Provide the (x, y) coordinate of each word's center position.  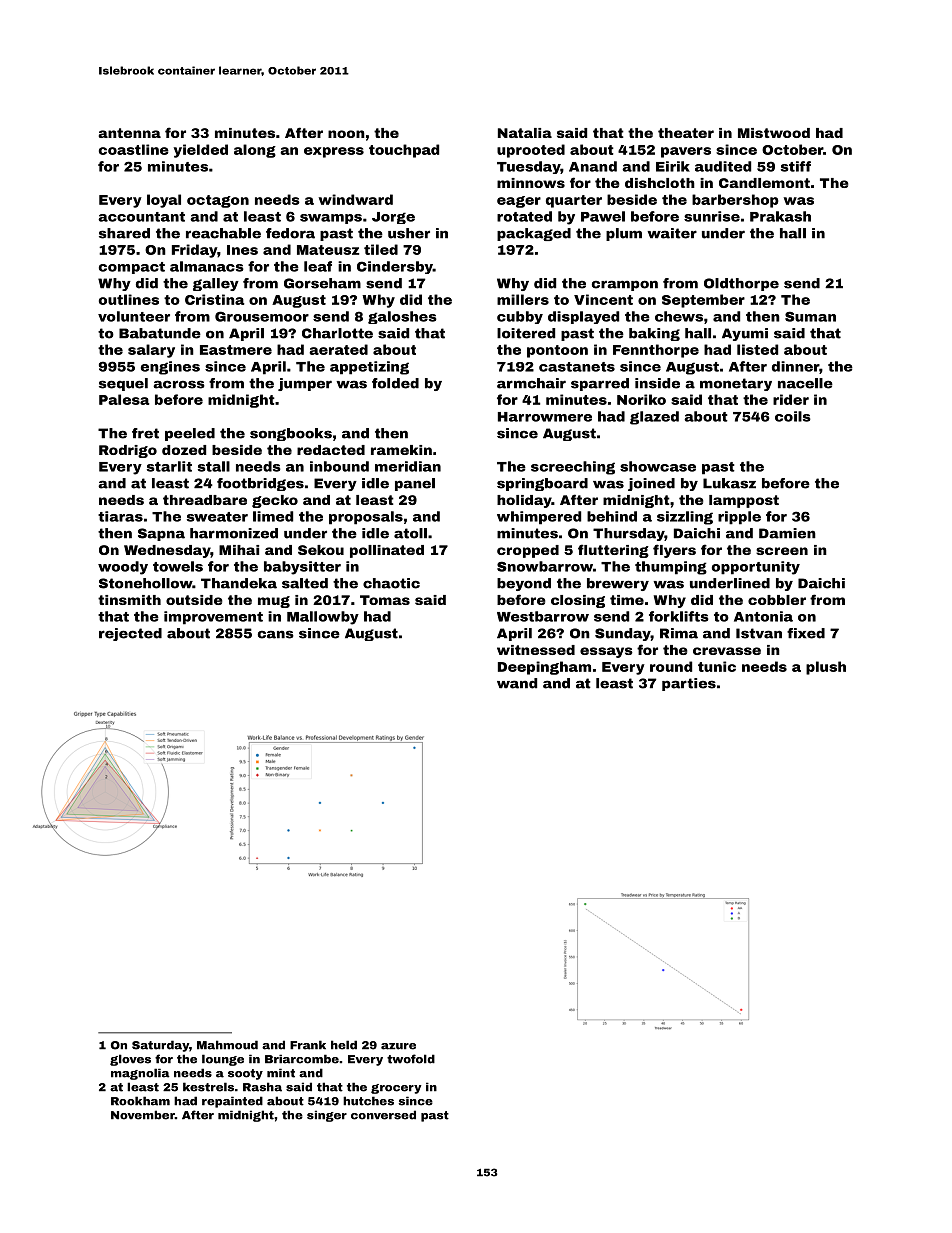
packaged (534, 234)
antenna (129, 133)
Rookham (140, 1101)
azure (398, 1046)
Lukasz (729, 483)
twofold (411, 1059)
